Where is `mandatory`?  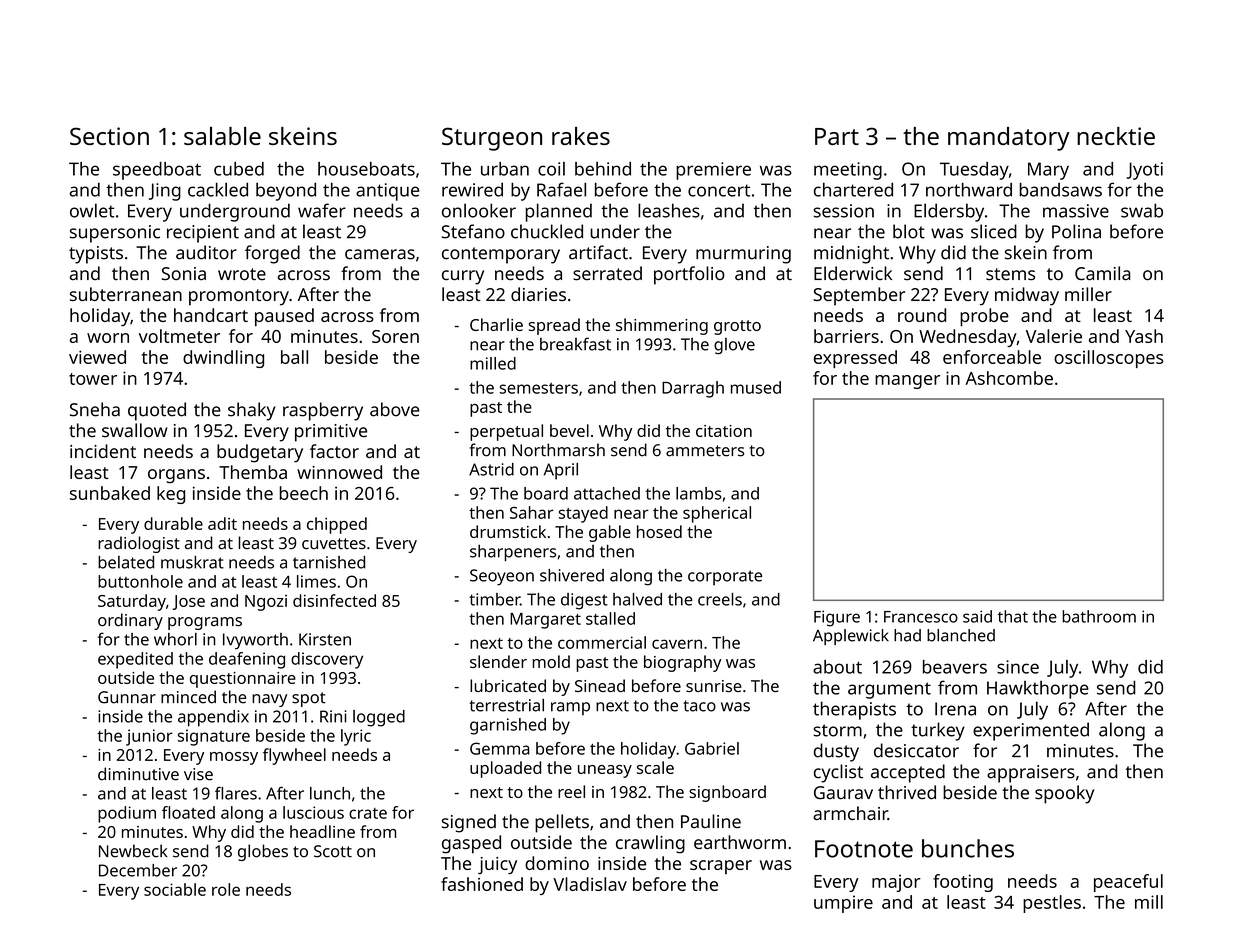
mandatory is located at coordinates (1008, 139).
